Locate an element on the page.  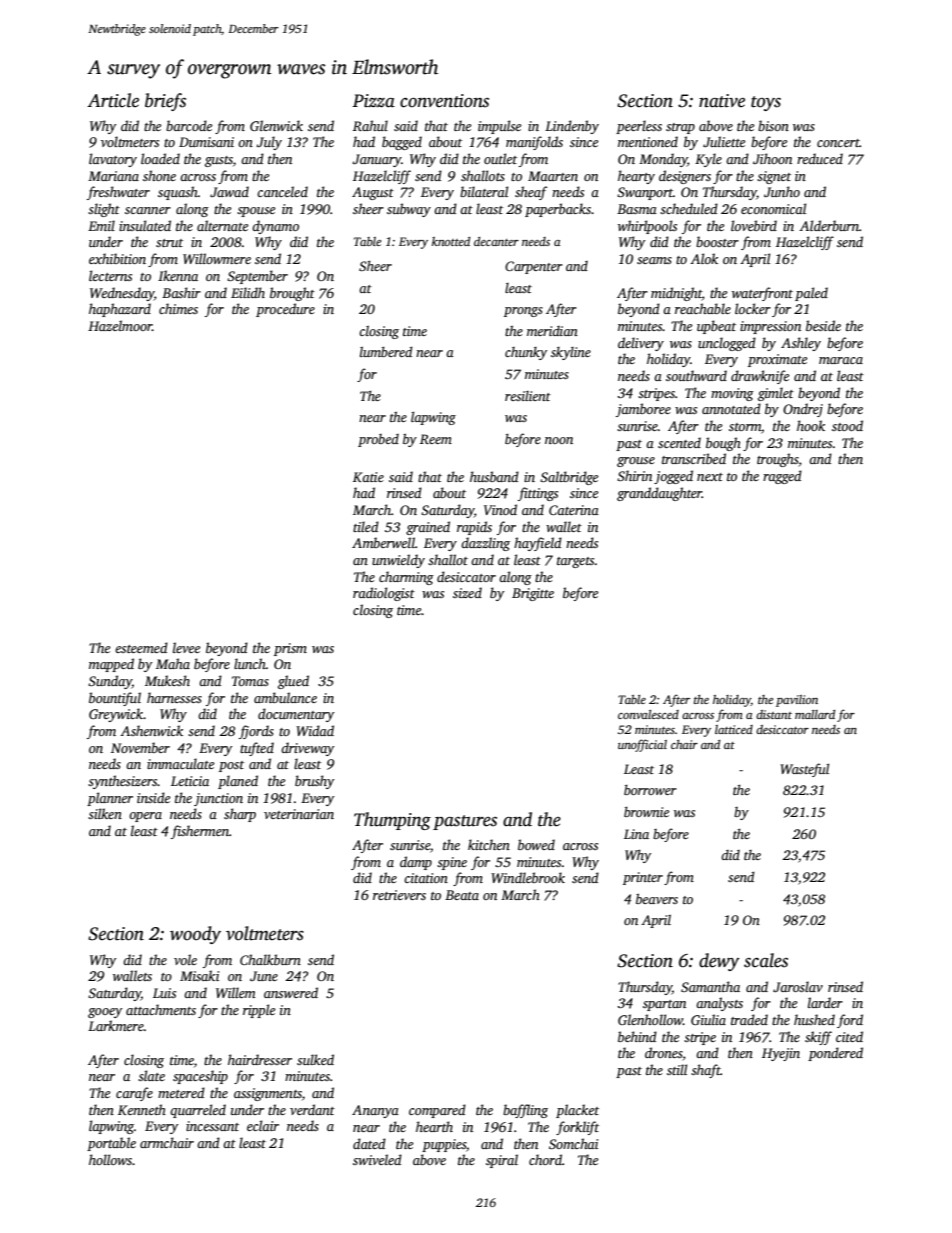
Katie is located at coordinates (368, 477).
